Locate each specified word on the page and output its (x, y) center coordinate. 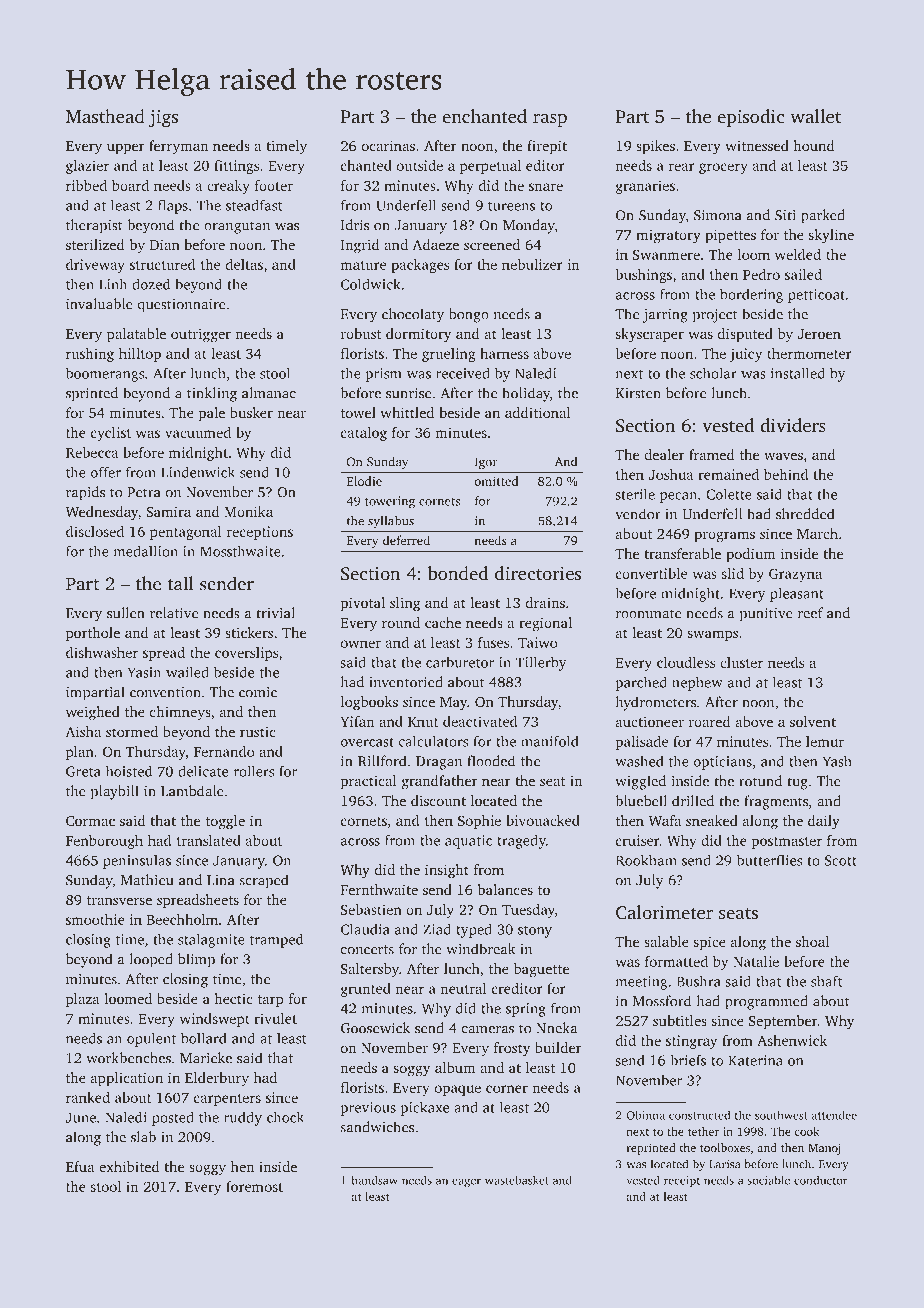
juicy (745, 355)
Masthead (105, 116)
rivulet (275, 1018)
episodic (750, 118)
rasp (550, 120)
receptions (260, 533)
